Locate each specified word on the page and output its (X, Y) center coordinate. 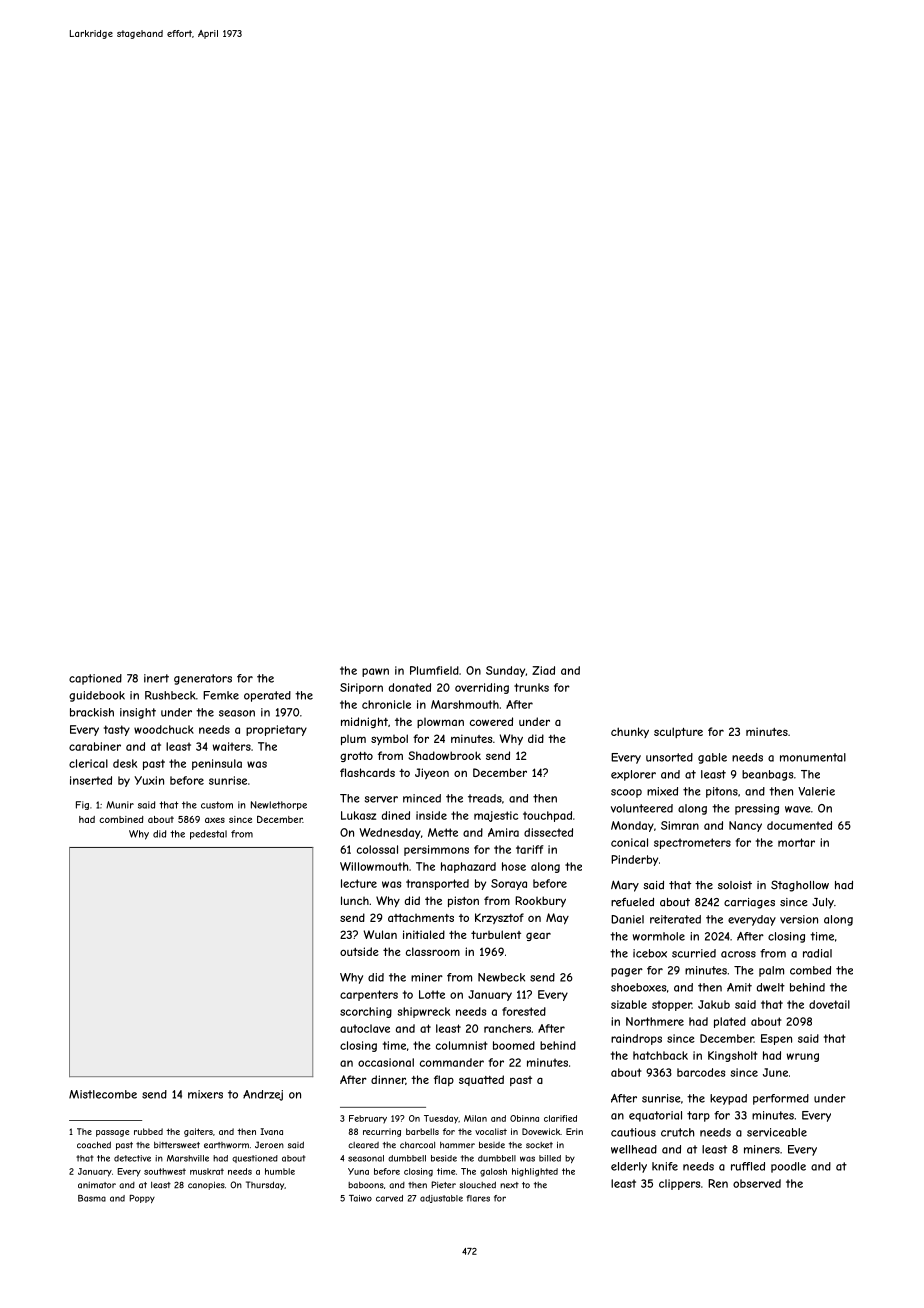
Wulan (380, 934)
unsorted (669, 757)
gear (538, 936)
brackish (92, 712)
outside (359, 951)
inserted (91, 780)
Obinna (524, 1118)
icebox (650, 953)
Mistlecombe (103, 1094)
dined (396, 815)
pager (627, 972)
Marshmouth (465, 704)
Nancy (745, 826)
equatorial (655, 1116)
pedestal (208, 835)
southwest (165, 1171)
